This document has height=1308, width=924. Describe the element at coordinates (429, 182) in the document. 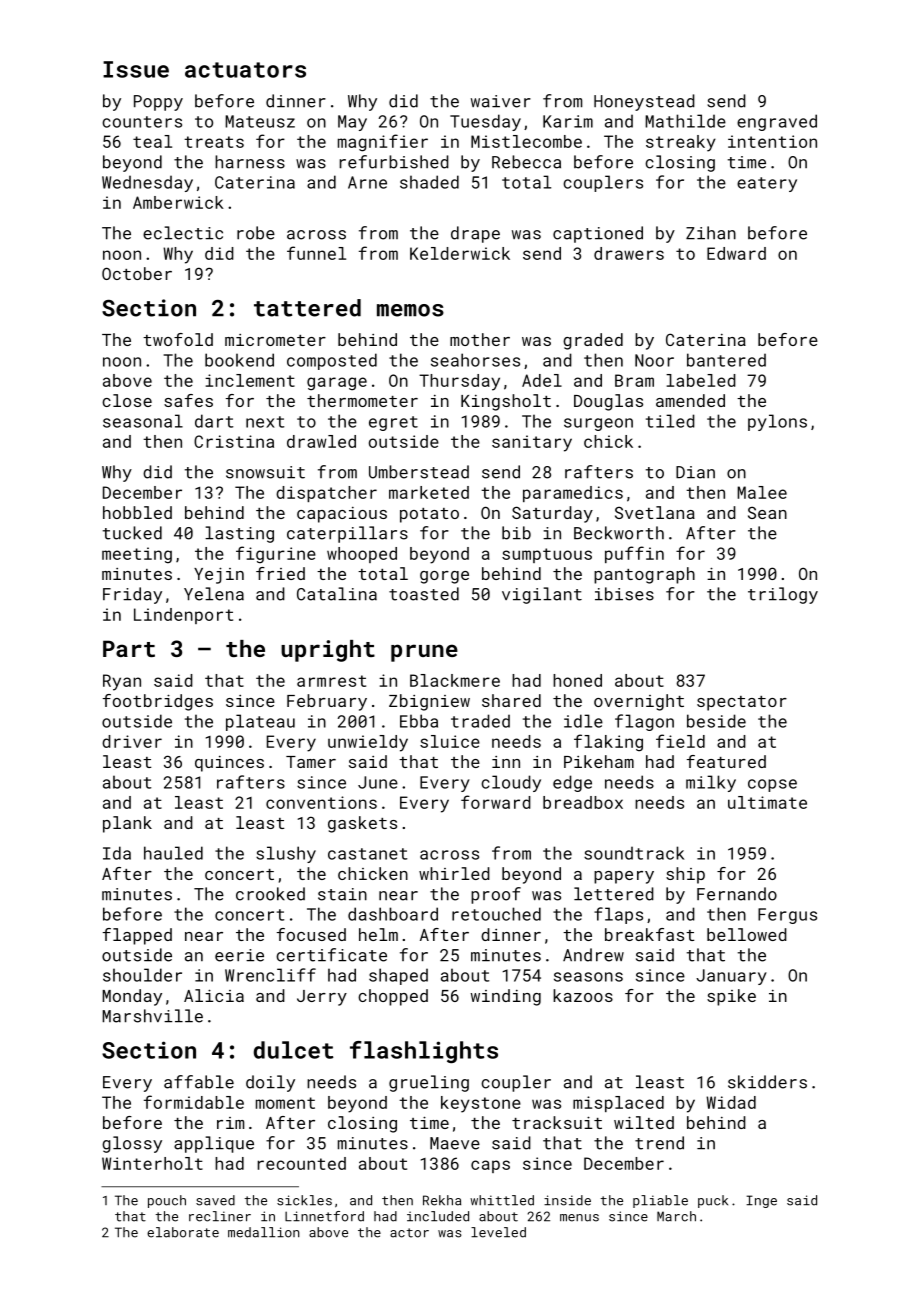

I see `shaded` at that location.
